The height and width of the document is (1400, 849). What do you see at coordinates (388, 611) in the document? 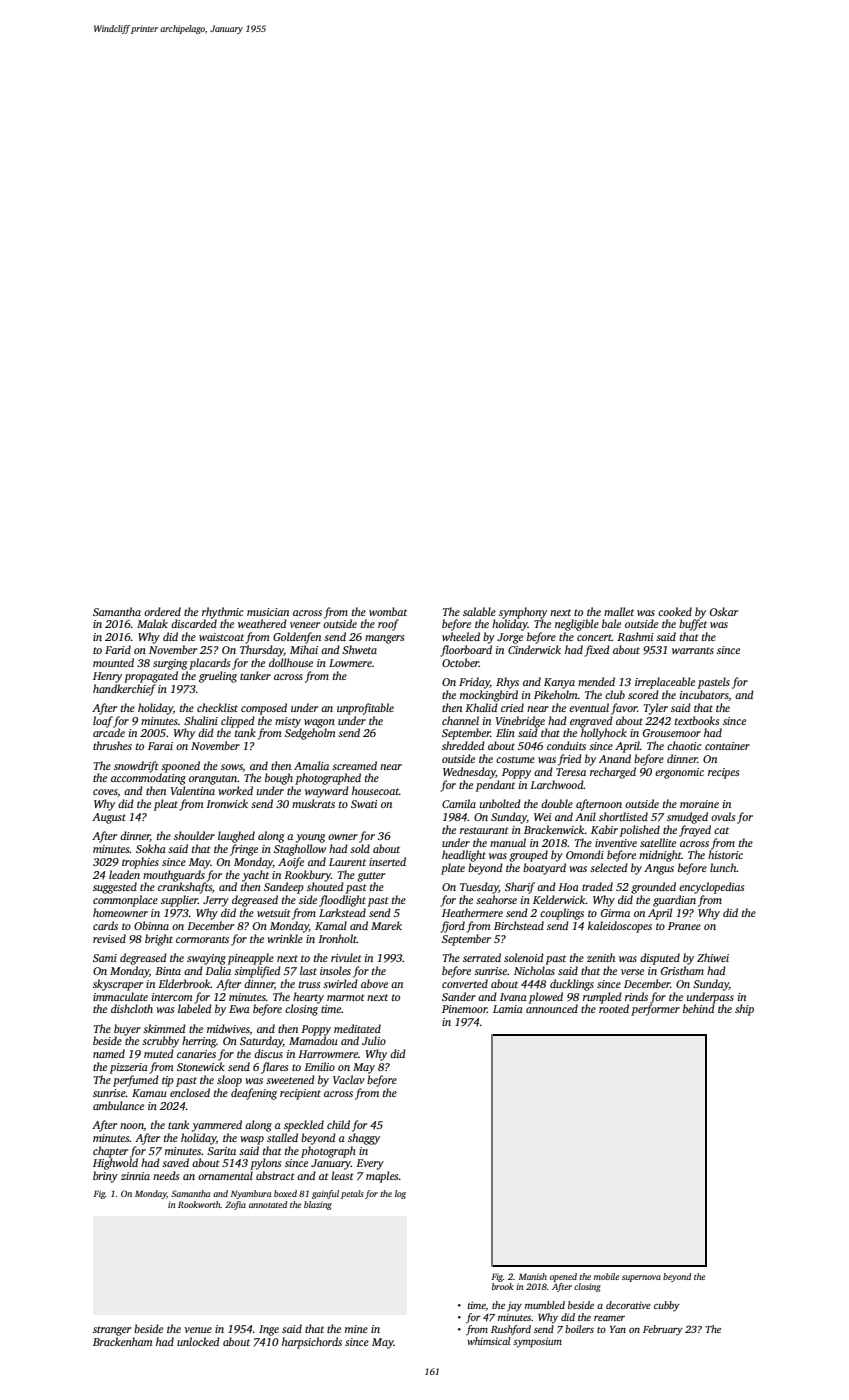
I see `wombat` at bounding box center [388, 611].
